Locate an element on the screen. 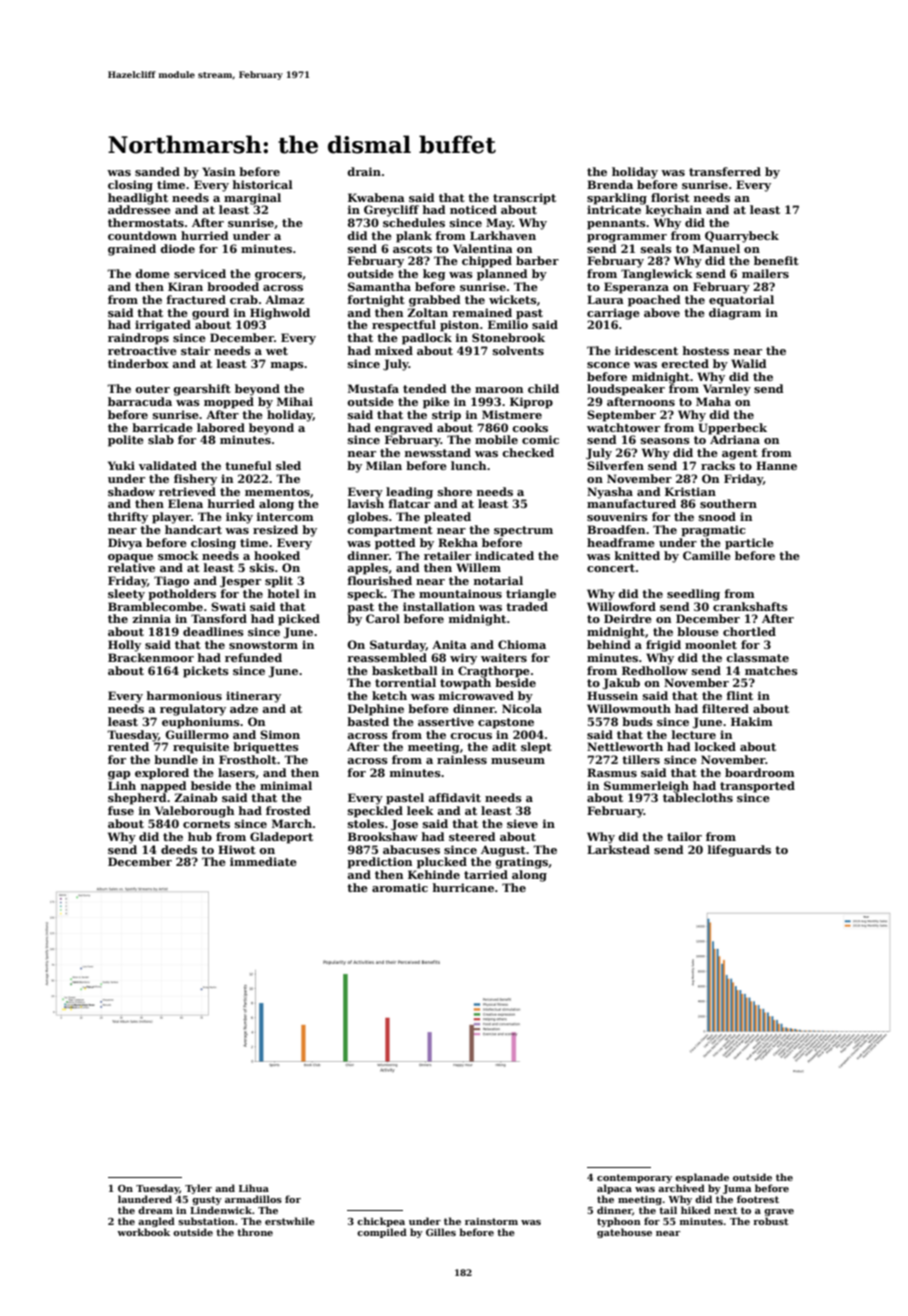 The width and height of the screenshot is (908, 1316). irrigated is located at coordinates (163, 326).
